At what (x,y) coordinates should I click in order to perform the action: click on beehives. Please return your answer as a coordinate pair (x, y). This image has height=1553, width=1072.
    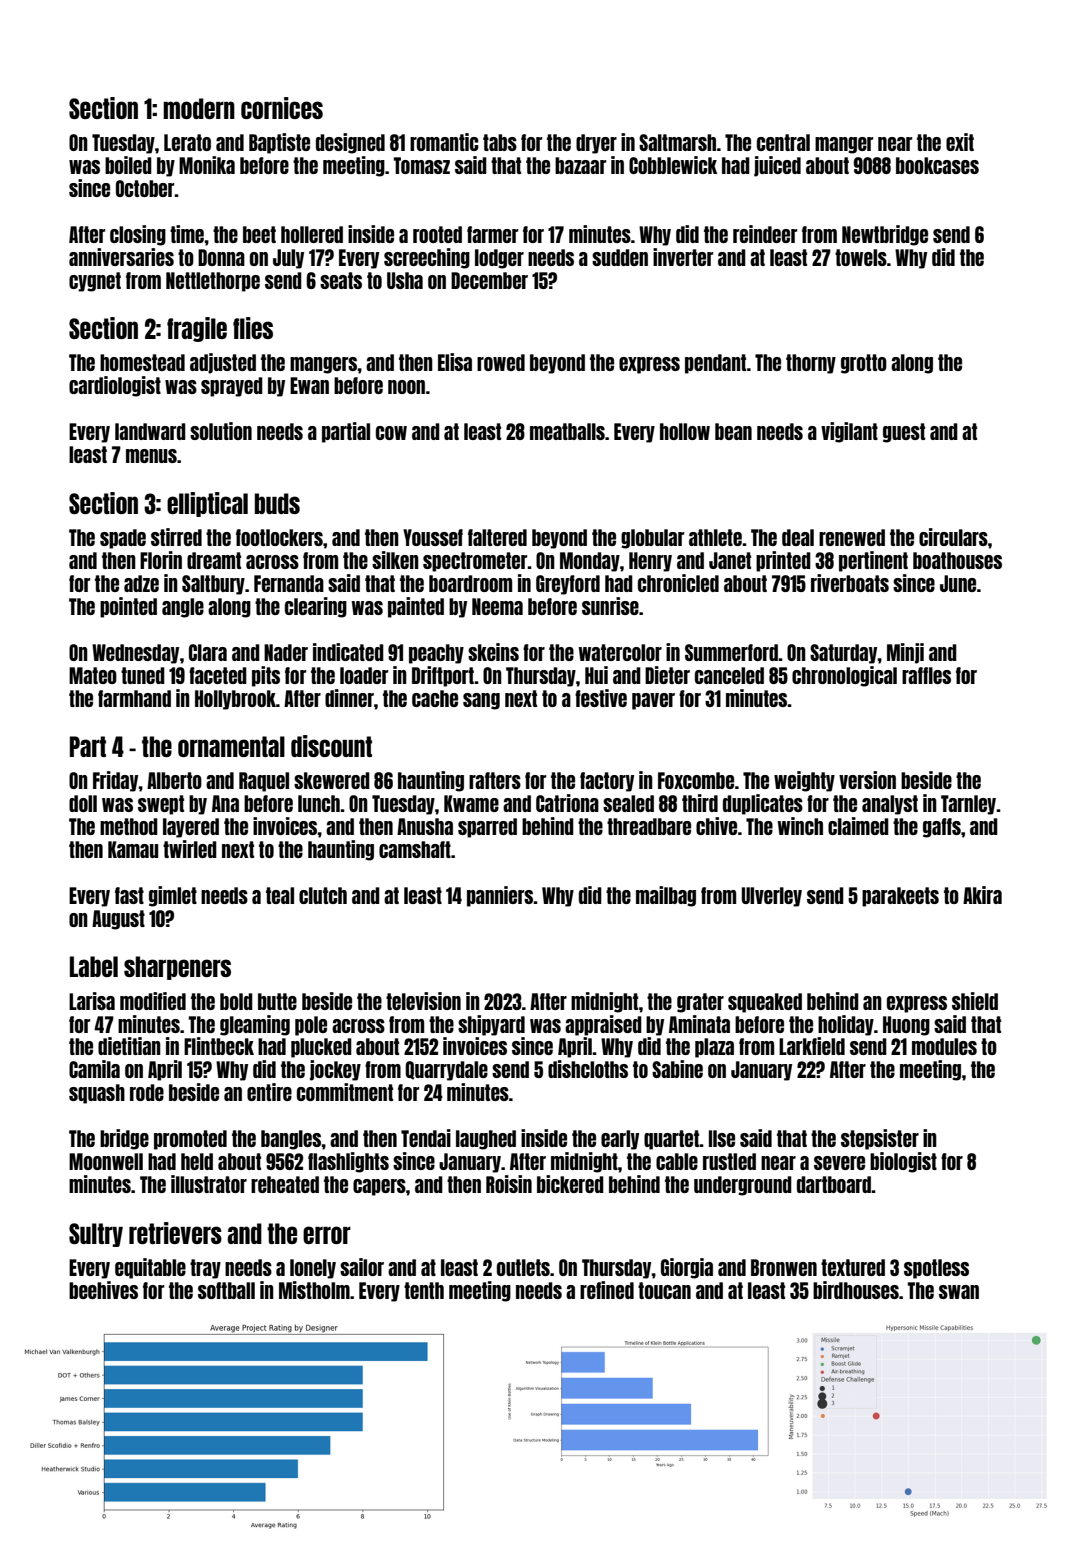
    Looking at the image, I should click on (103, 1290).
